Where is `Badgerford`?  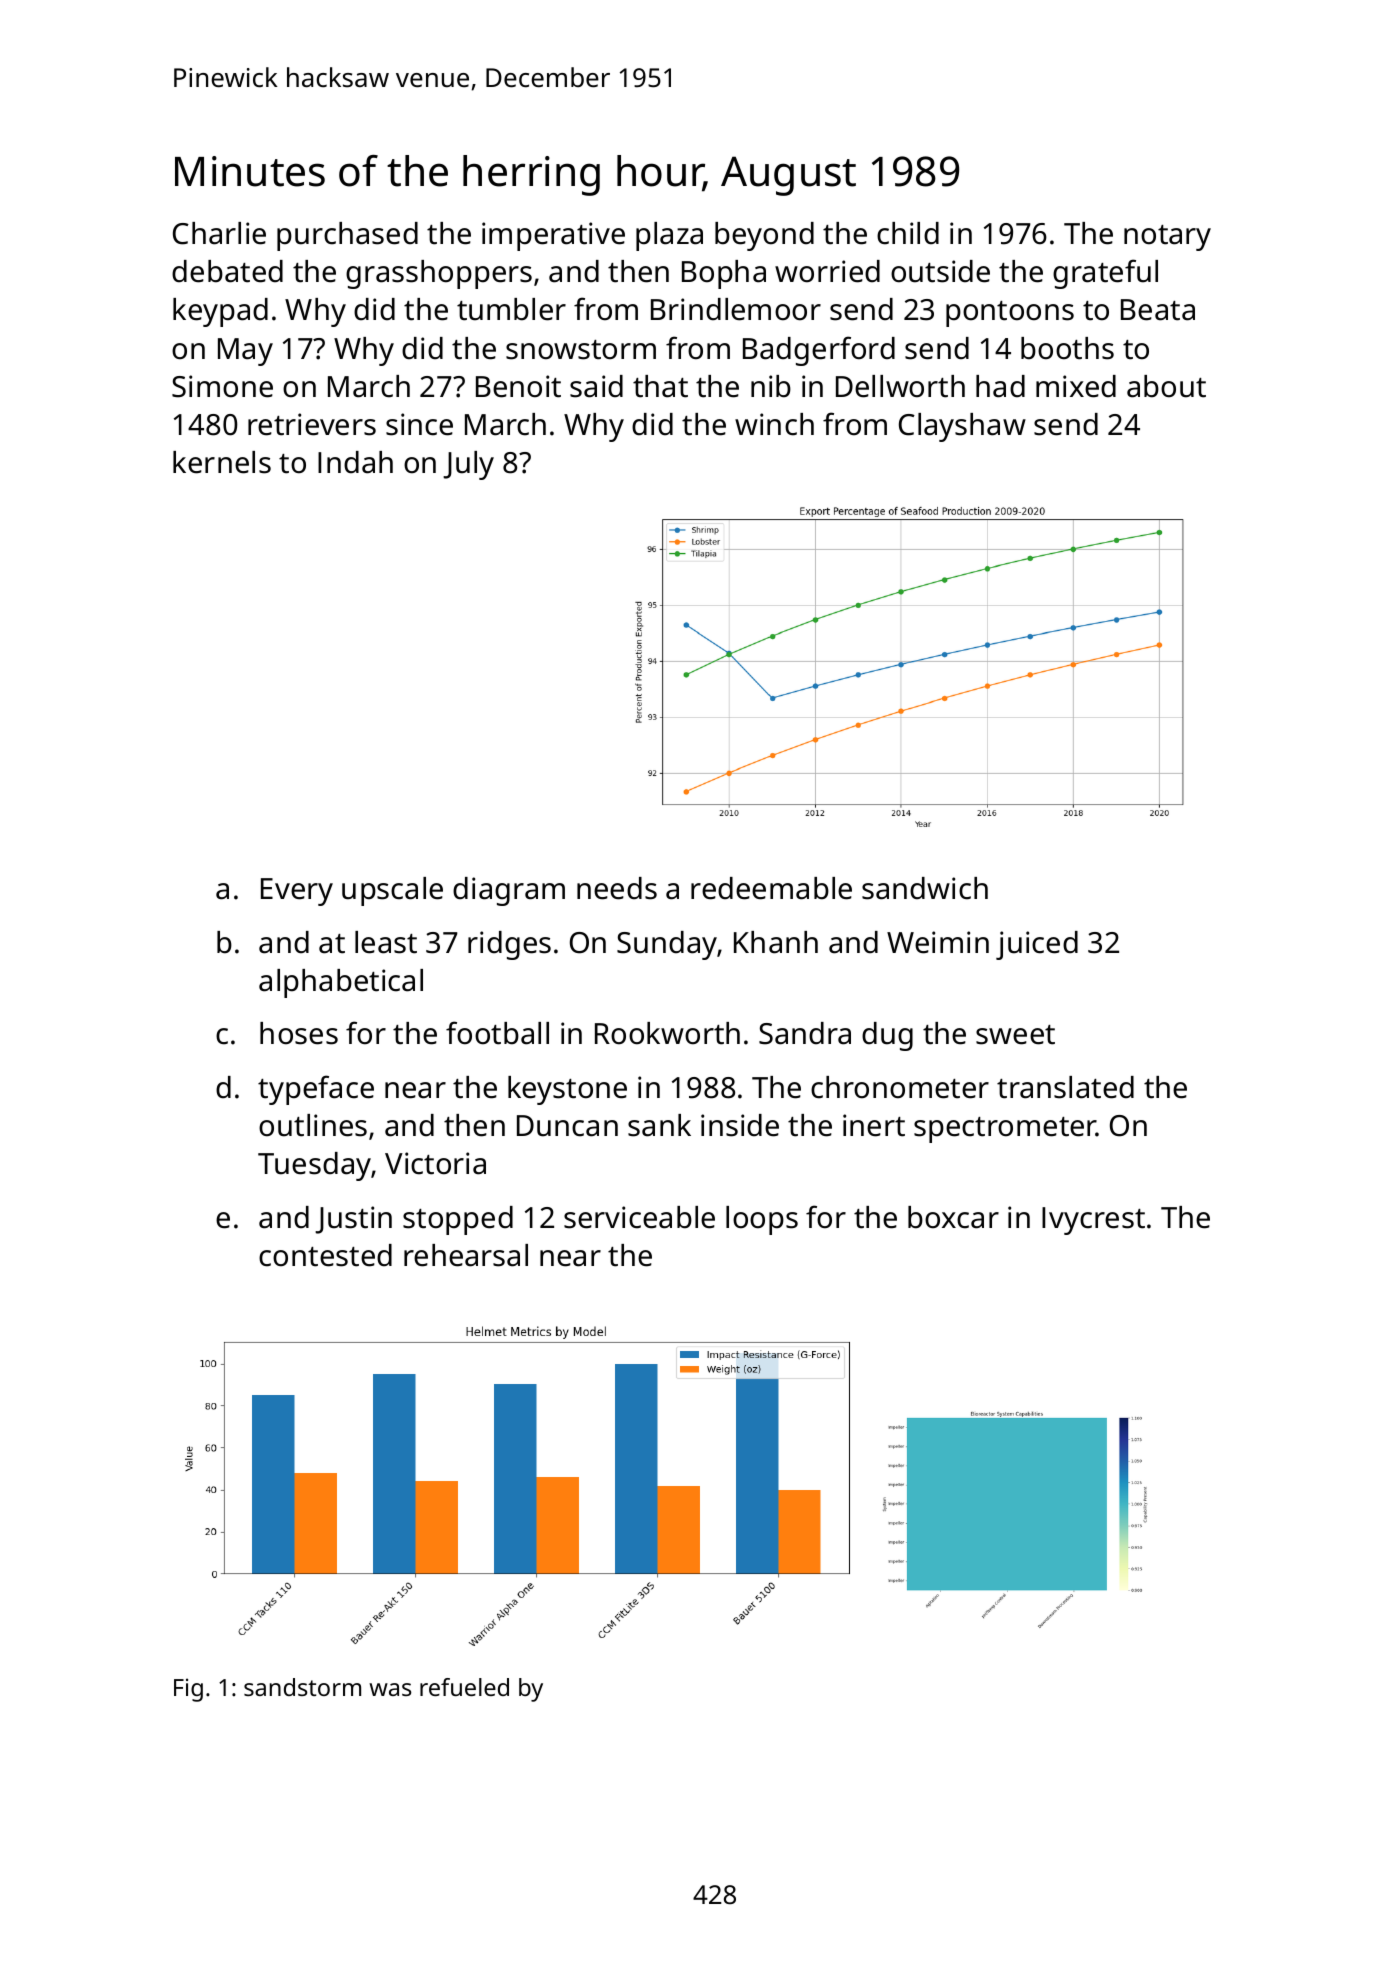 Badgerford is located at coordinates (819, 351).
